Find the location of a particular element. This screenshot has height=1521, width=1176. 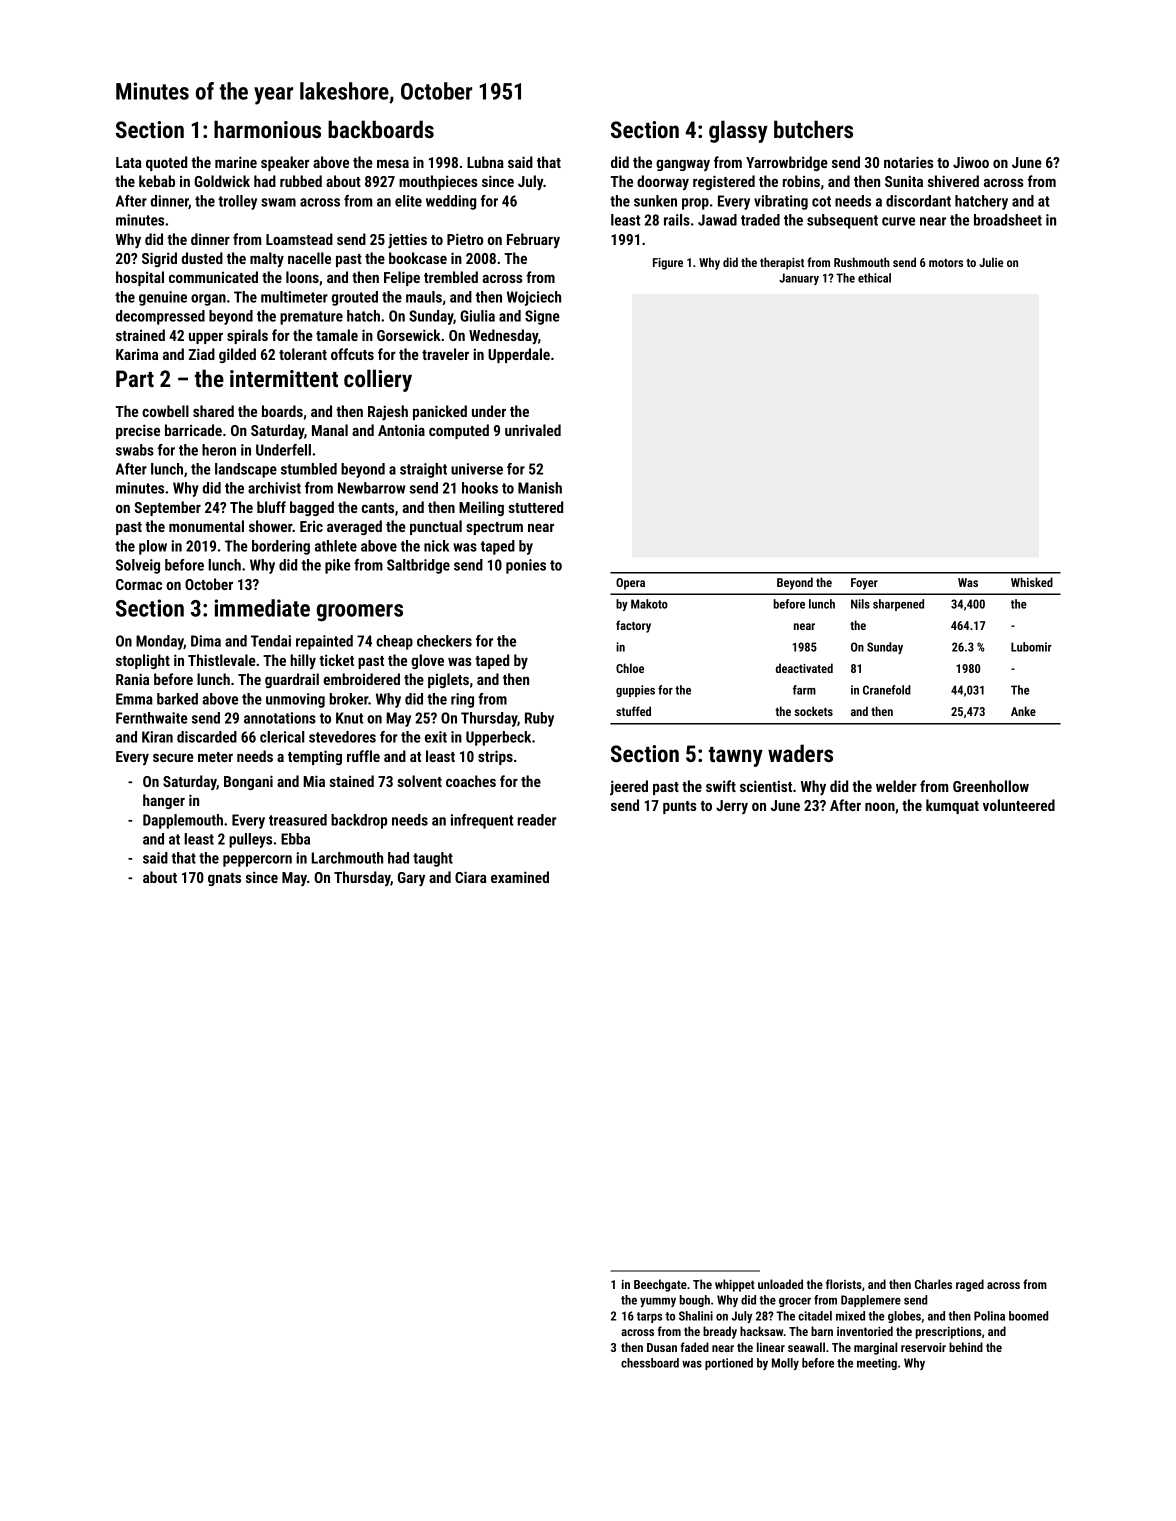

discarded is located at coordinates (207, 737).
